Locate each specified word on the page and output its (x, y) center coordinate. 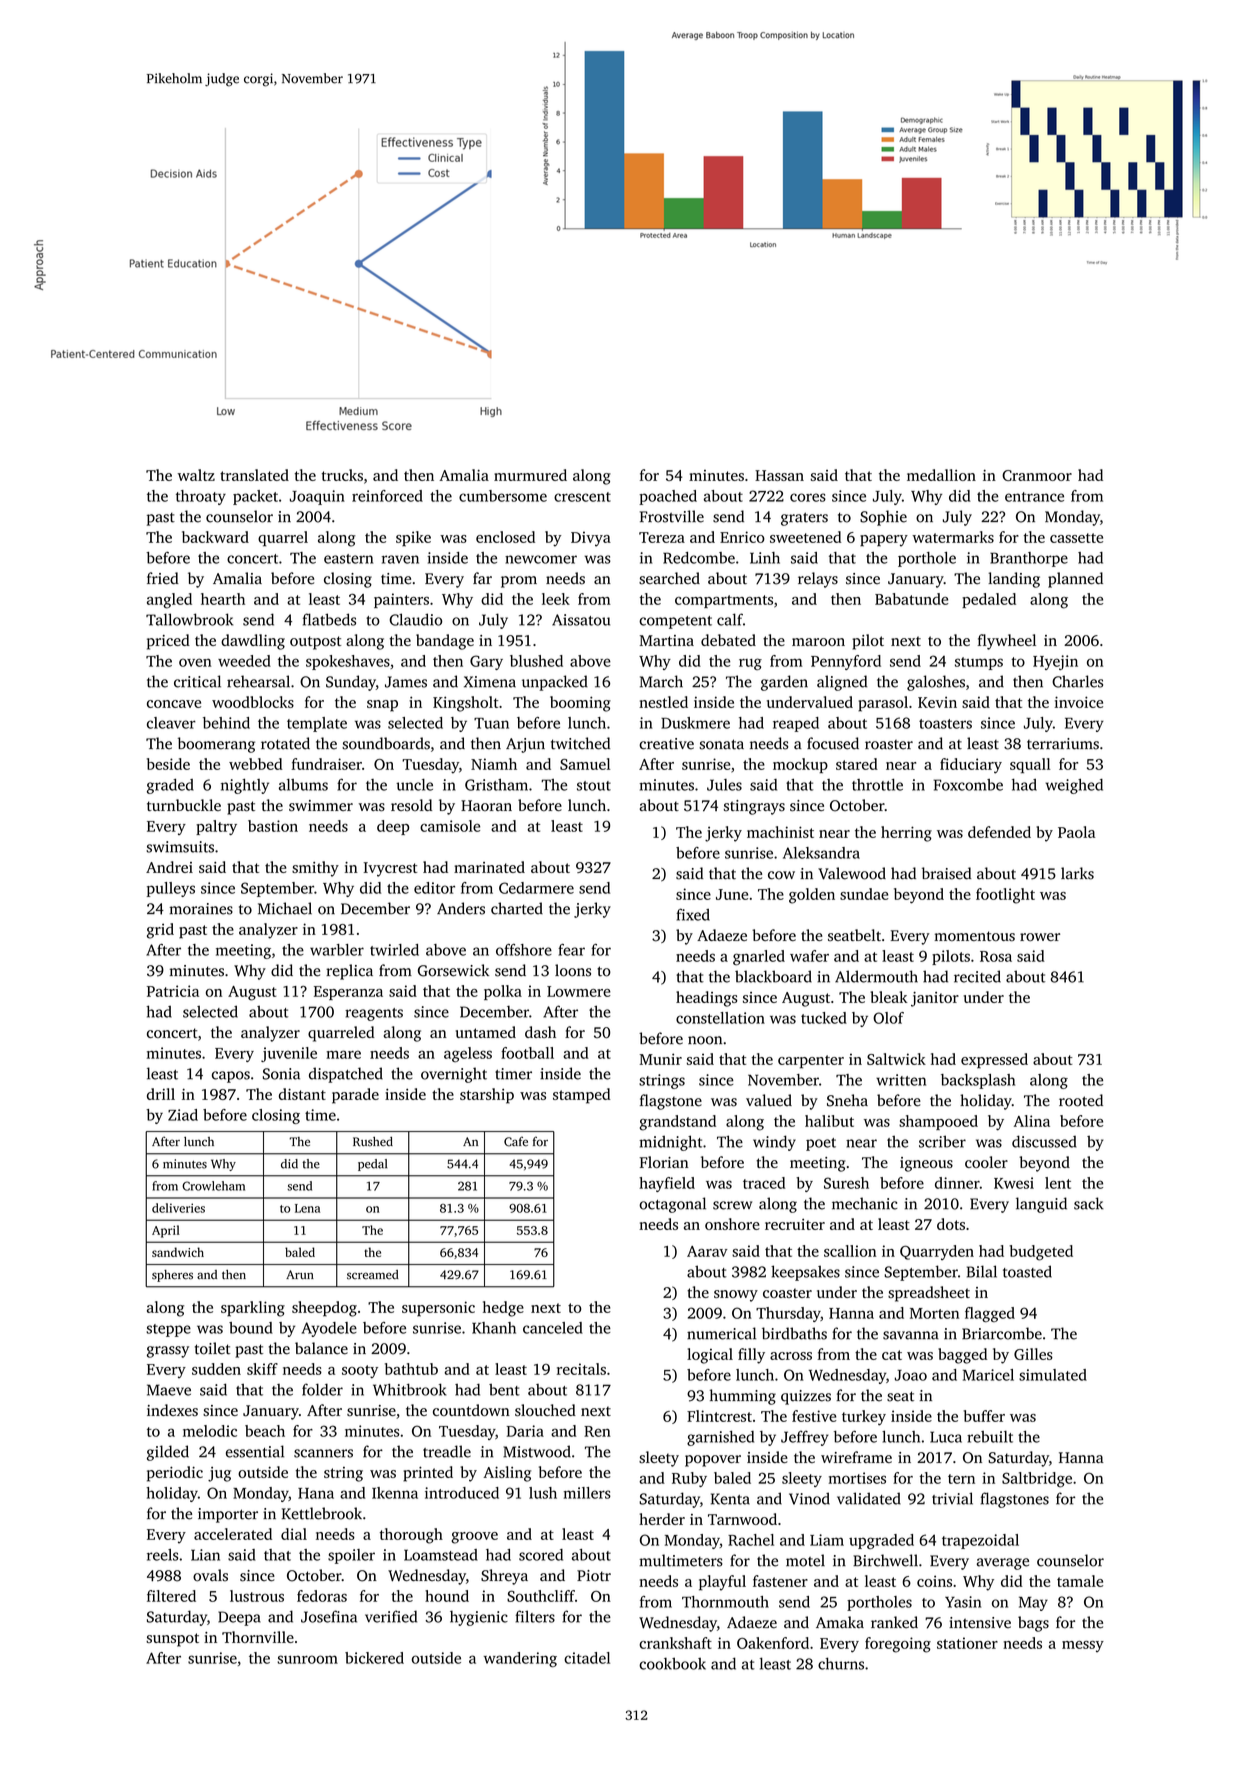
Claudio (415, 619)
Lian (205, 1555)
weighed (1074, 786)
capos (231, 1077)
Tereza (662, 537)
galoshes (936, 683)
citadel (587, 1658)
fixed (693, 914)
